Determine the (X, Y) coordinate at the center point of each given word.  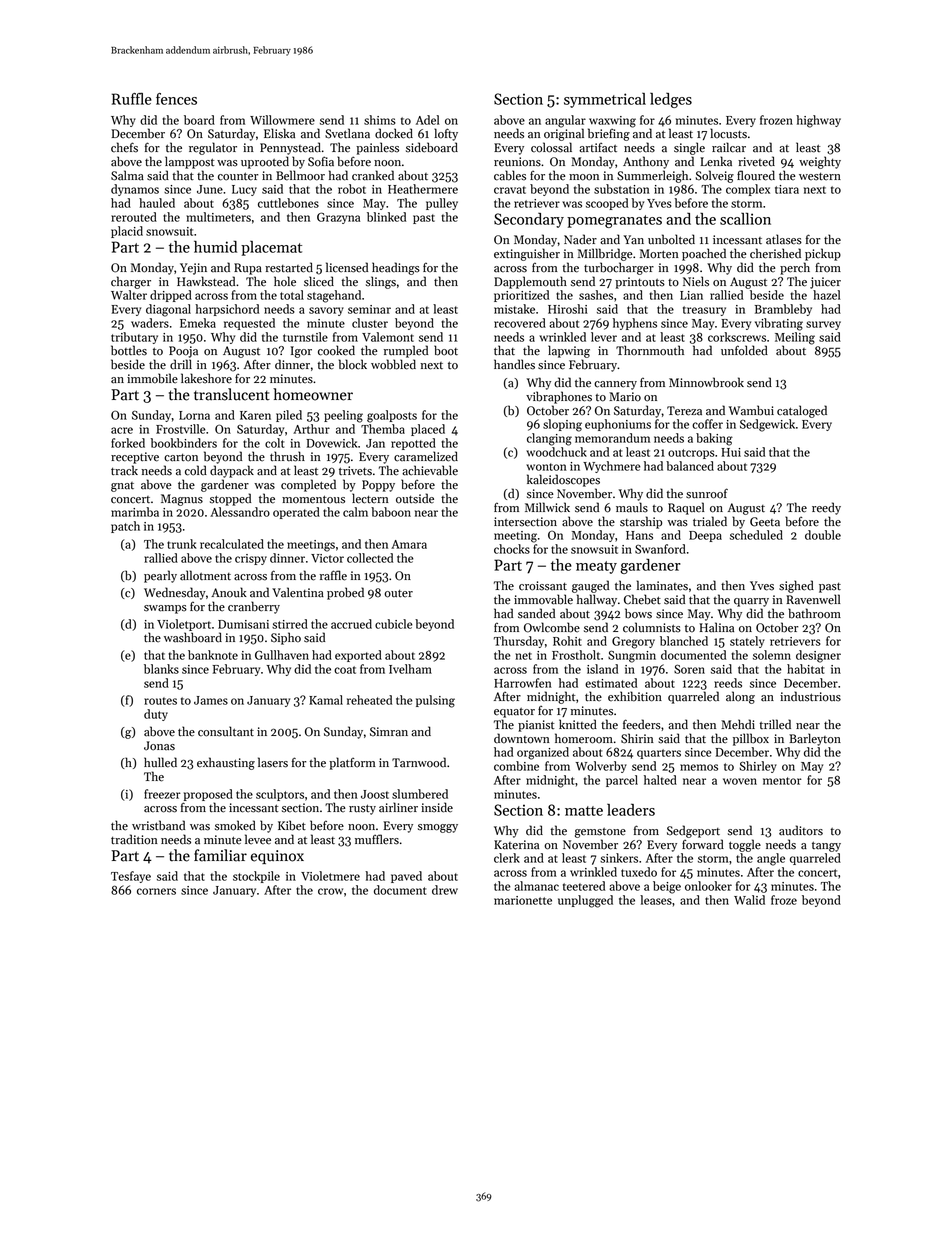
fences (176, 99)
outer (398, 594)
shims (380, 120)
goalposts (392, 416)
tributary (134, 338)
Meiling (795, 338)
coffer (707, 424)
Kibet (292, 825)
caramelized (426, 456)
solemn (772, 655)
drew (445, 890)
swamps (165, 609)
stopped (230, 499)
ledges (671, 100)
